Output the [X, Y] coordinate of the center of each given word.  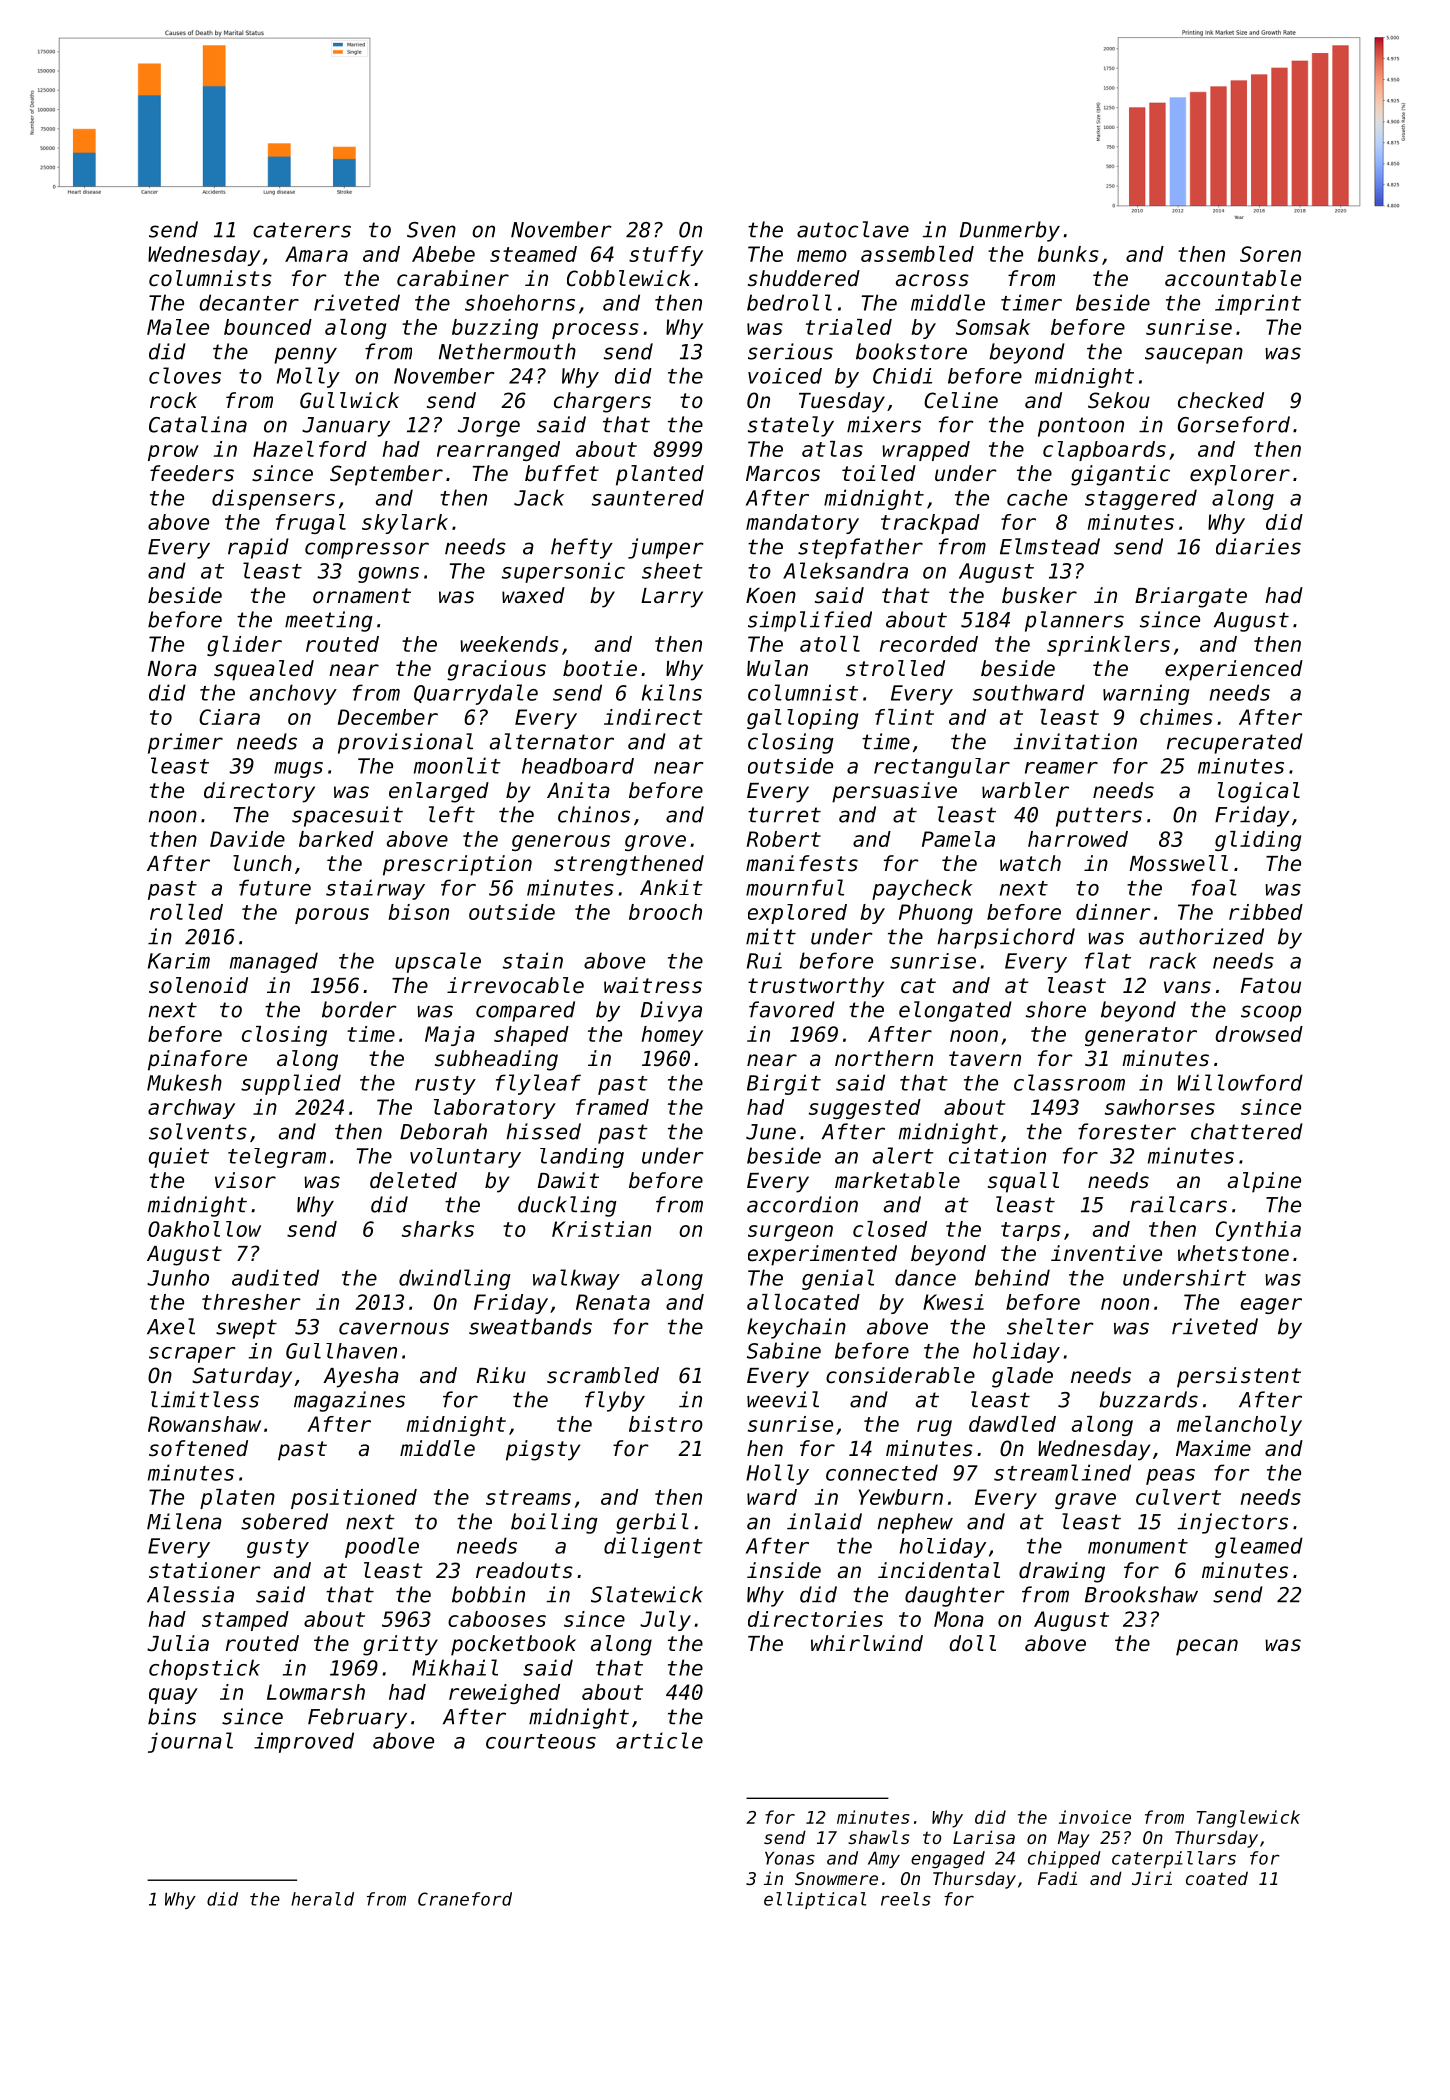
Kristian [601, 1229]
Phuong [936, 914]
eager [1271, 1306]
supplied [291, 1084]
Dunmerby [1010, 231]
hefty [582, 548]
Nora [172, 669]
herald [322, 1899]
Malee [178, 327]
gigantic [1120, 475]
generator [1141, 1036]
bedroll [789, 302]
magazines [349, 1401]
